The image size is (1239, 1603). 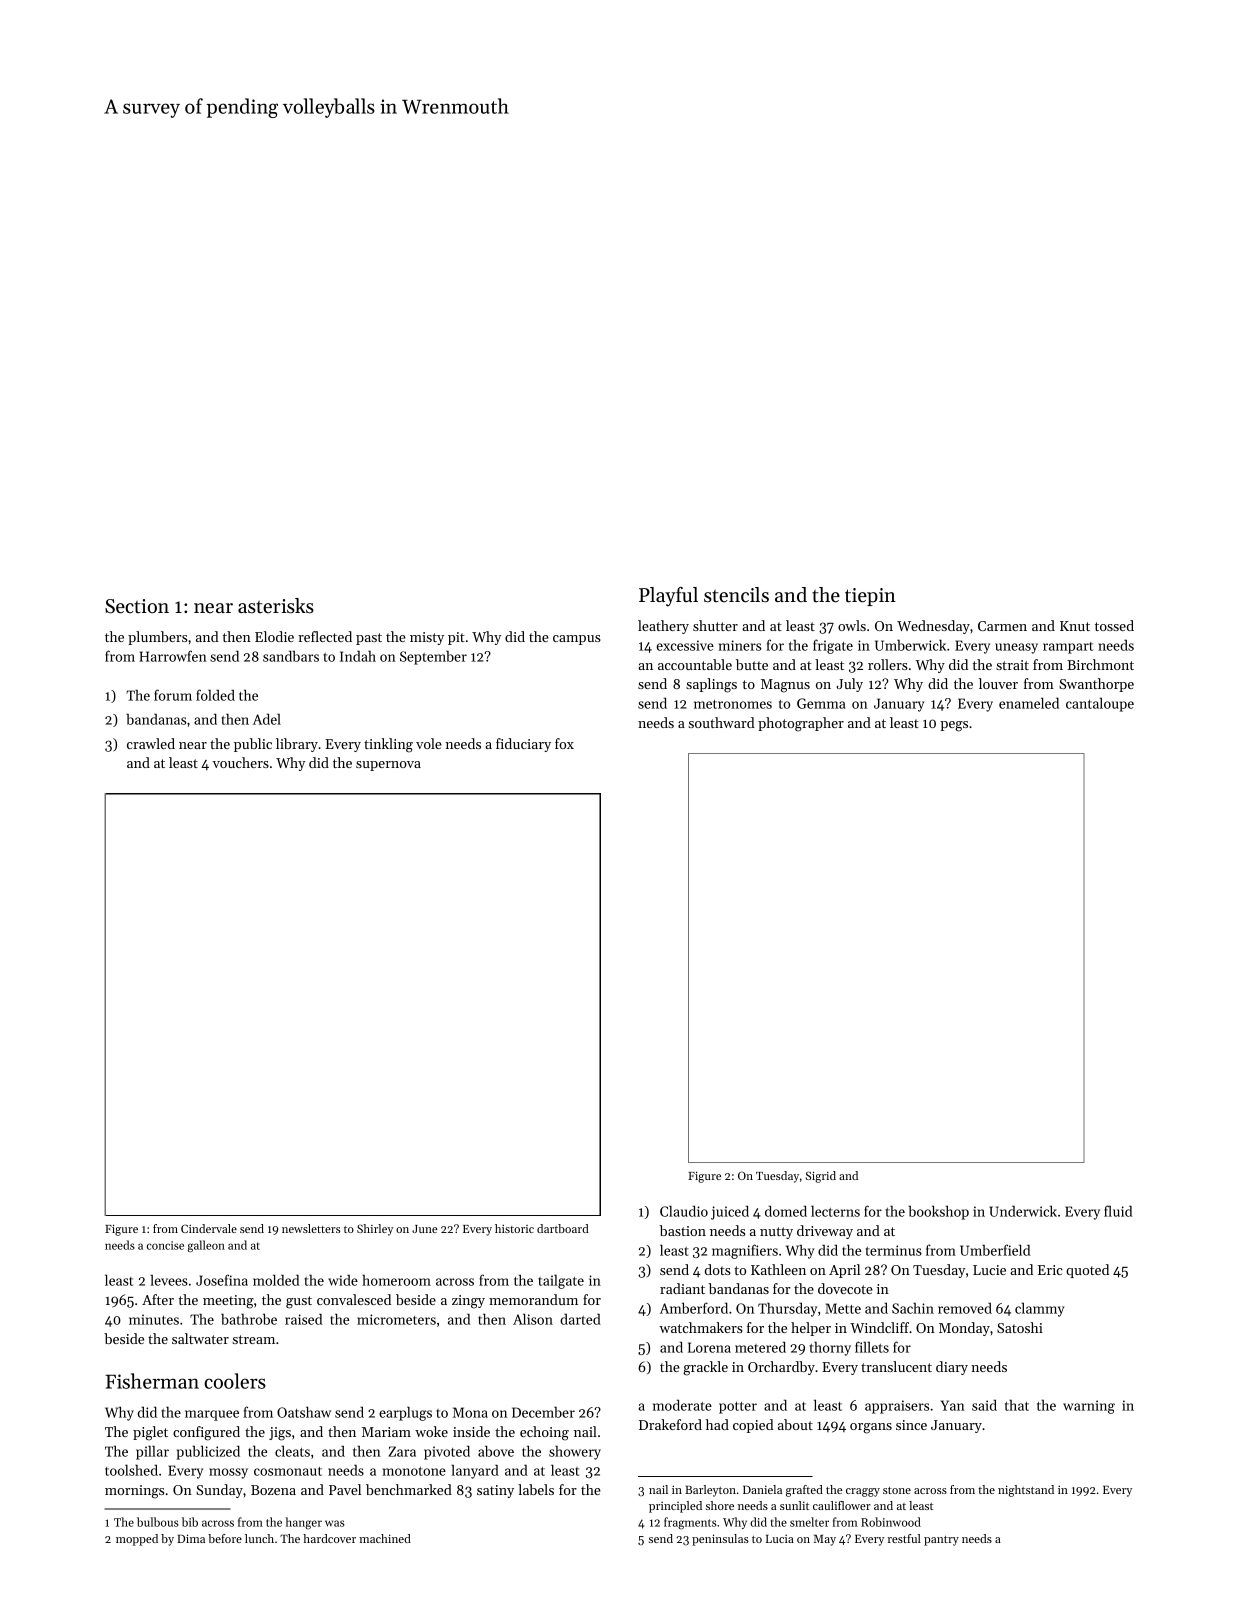 I want to click on fluid, so click(x=1118, y=1211).
